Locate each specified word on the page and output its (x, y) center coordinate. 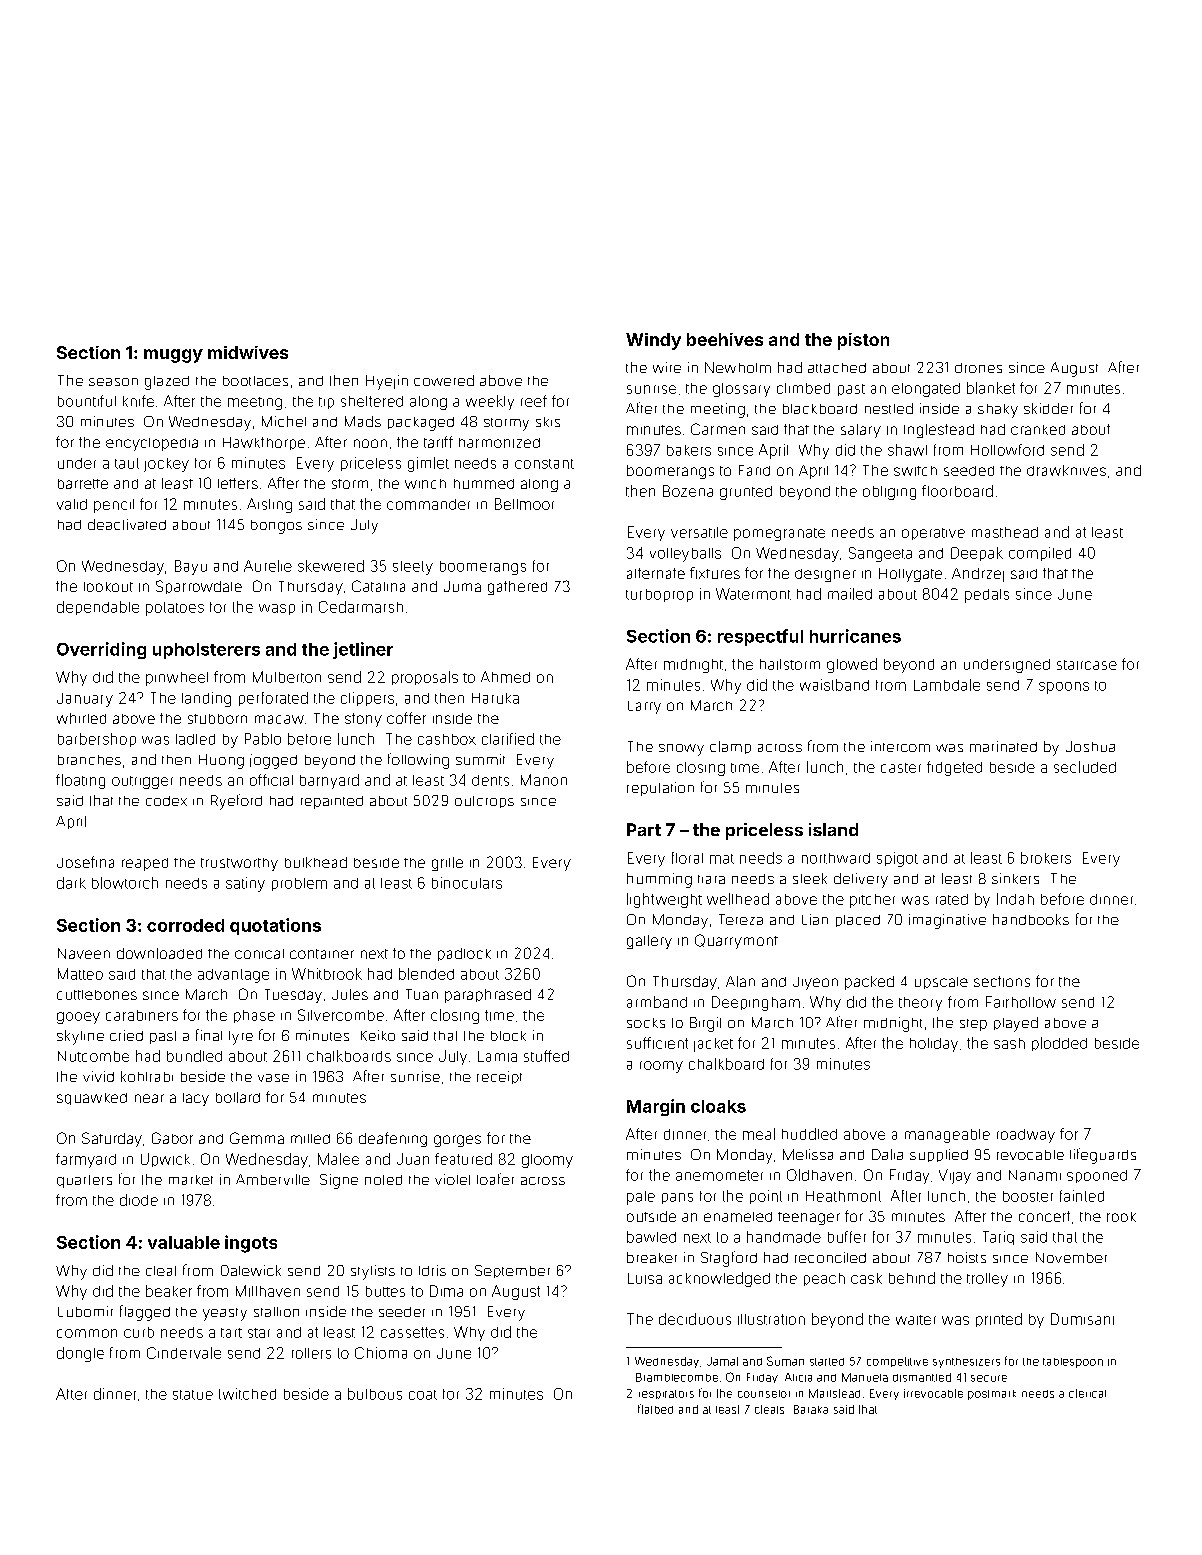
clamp (730, 747)
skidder (1048, 408)
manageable (947, 1136)
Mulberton (287, 677)
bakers (689, 450)
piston (863, 341)
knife (138, 401)
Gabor (172, 1138)
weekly (490, 402)
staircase (1087, 665)
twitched (247, 1394)
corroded (185, 925)
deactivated (127, 524)
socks (646, 1023)
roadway (1026, 1136)
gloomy (547, 1161)
